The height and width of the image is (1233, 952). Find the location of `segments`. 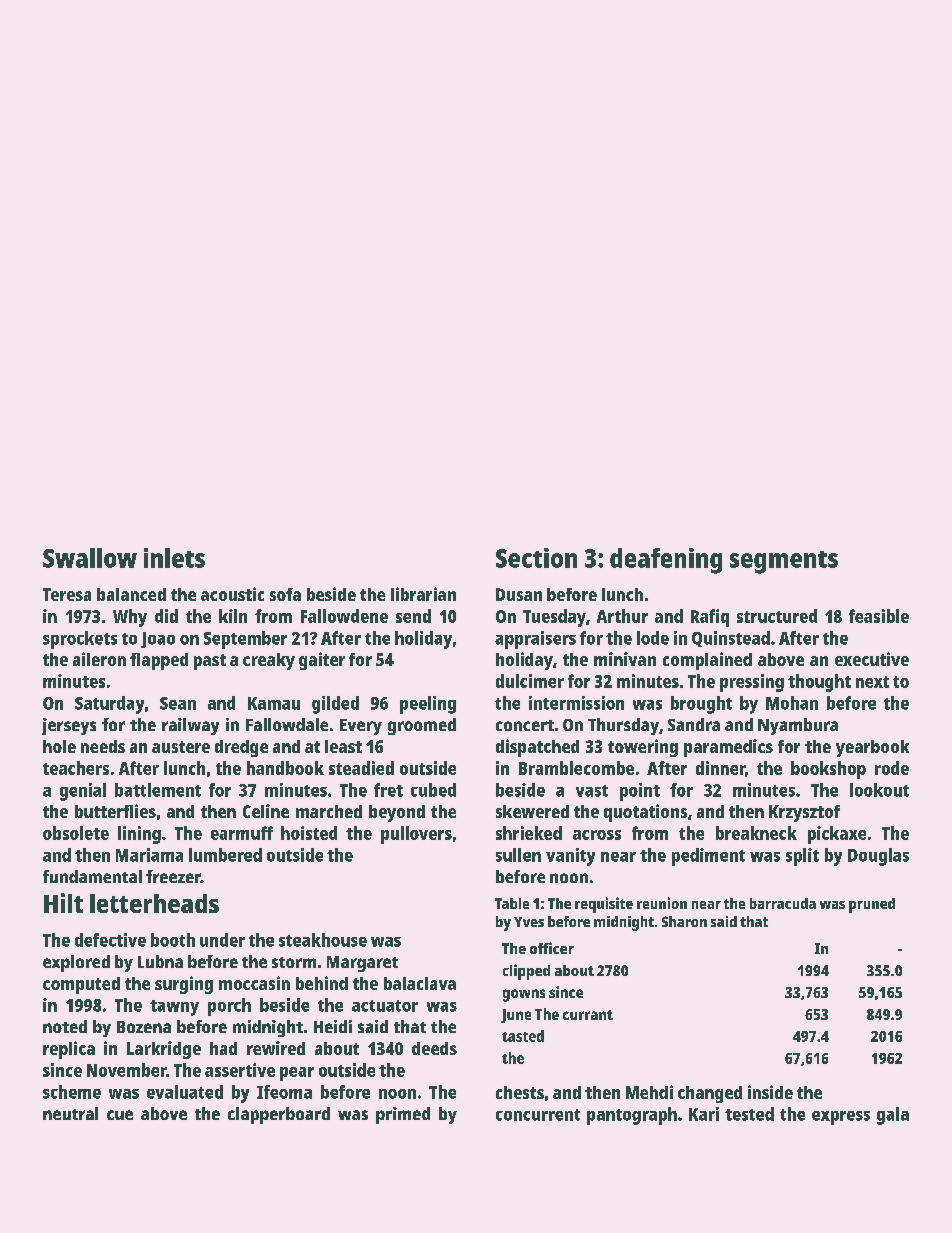

segments is located at coordinates (784, 562).
